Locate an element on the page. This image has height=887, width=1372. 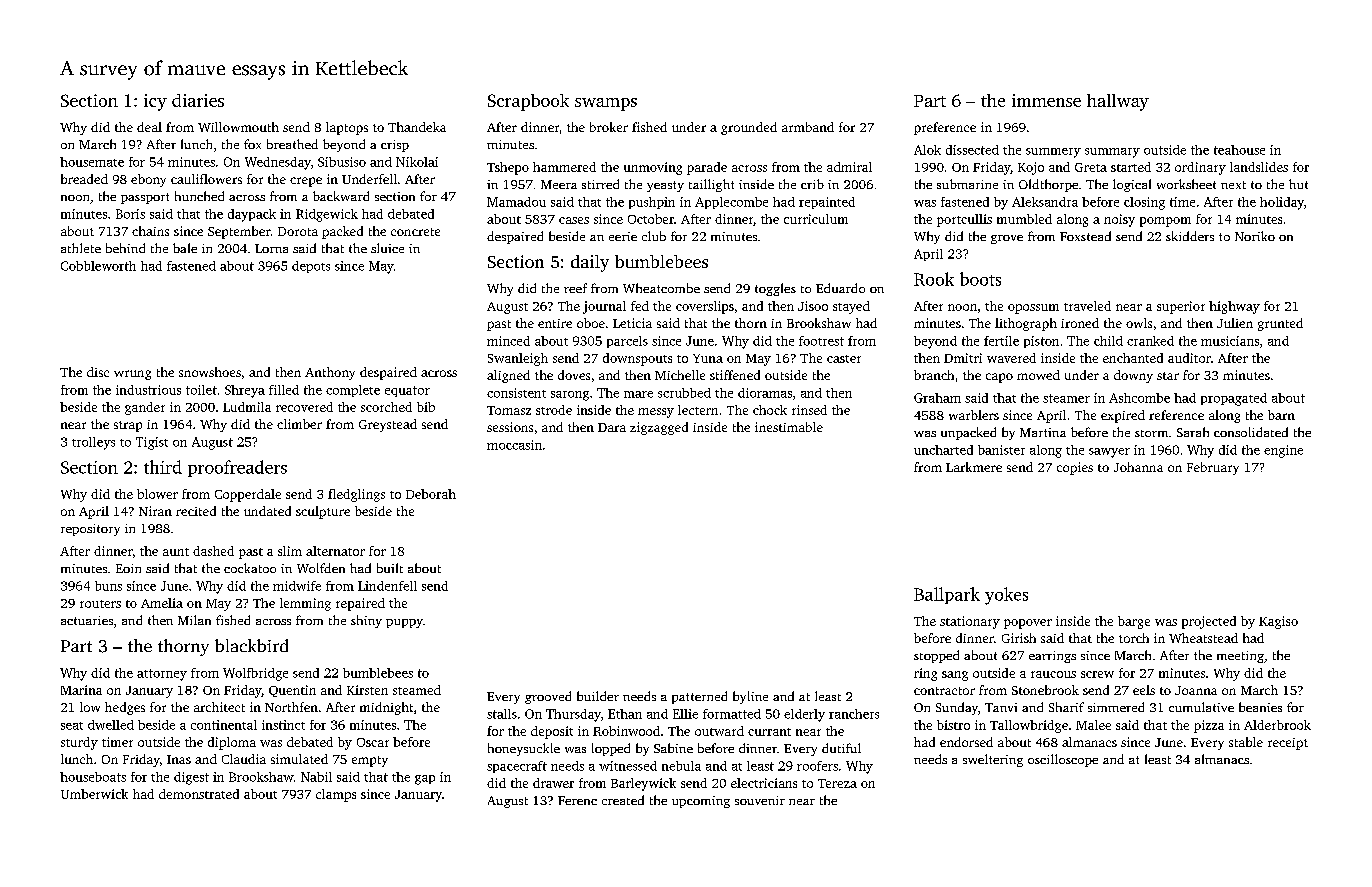
grounded is located at coordinates (749, 128).
